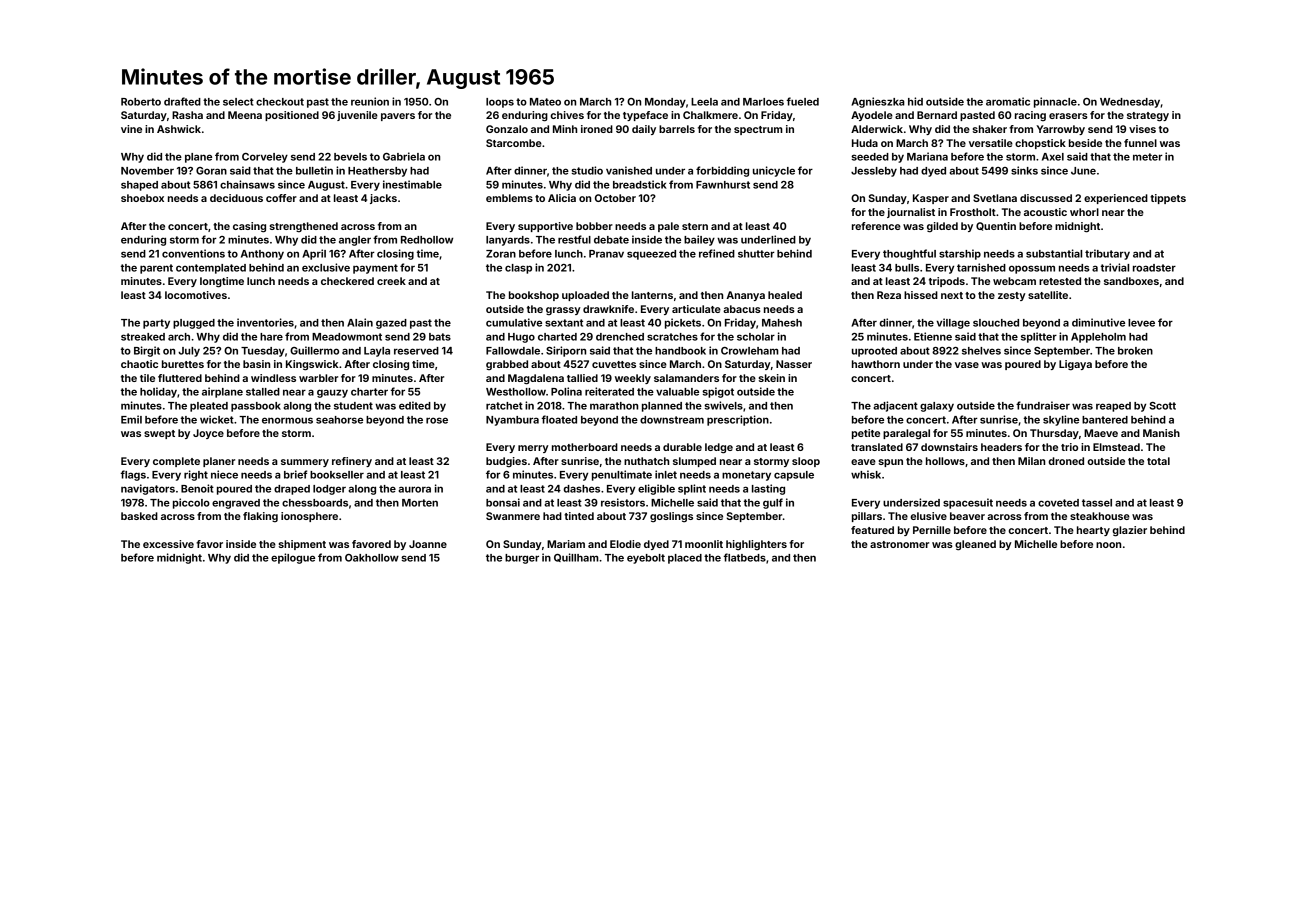 The height and width of the screenshot is (924, 1308). What do you see at coordinates (694, 462) in the screenshot?
I see `slumped` at bounding box center [694, 462].
